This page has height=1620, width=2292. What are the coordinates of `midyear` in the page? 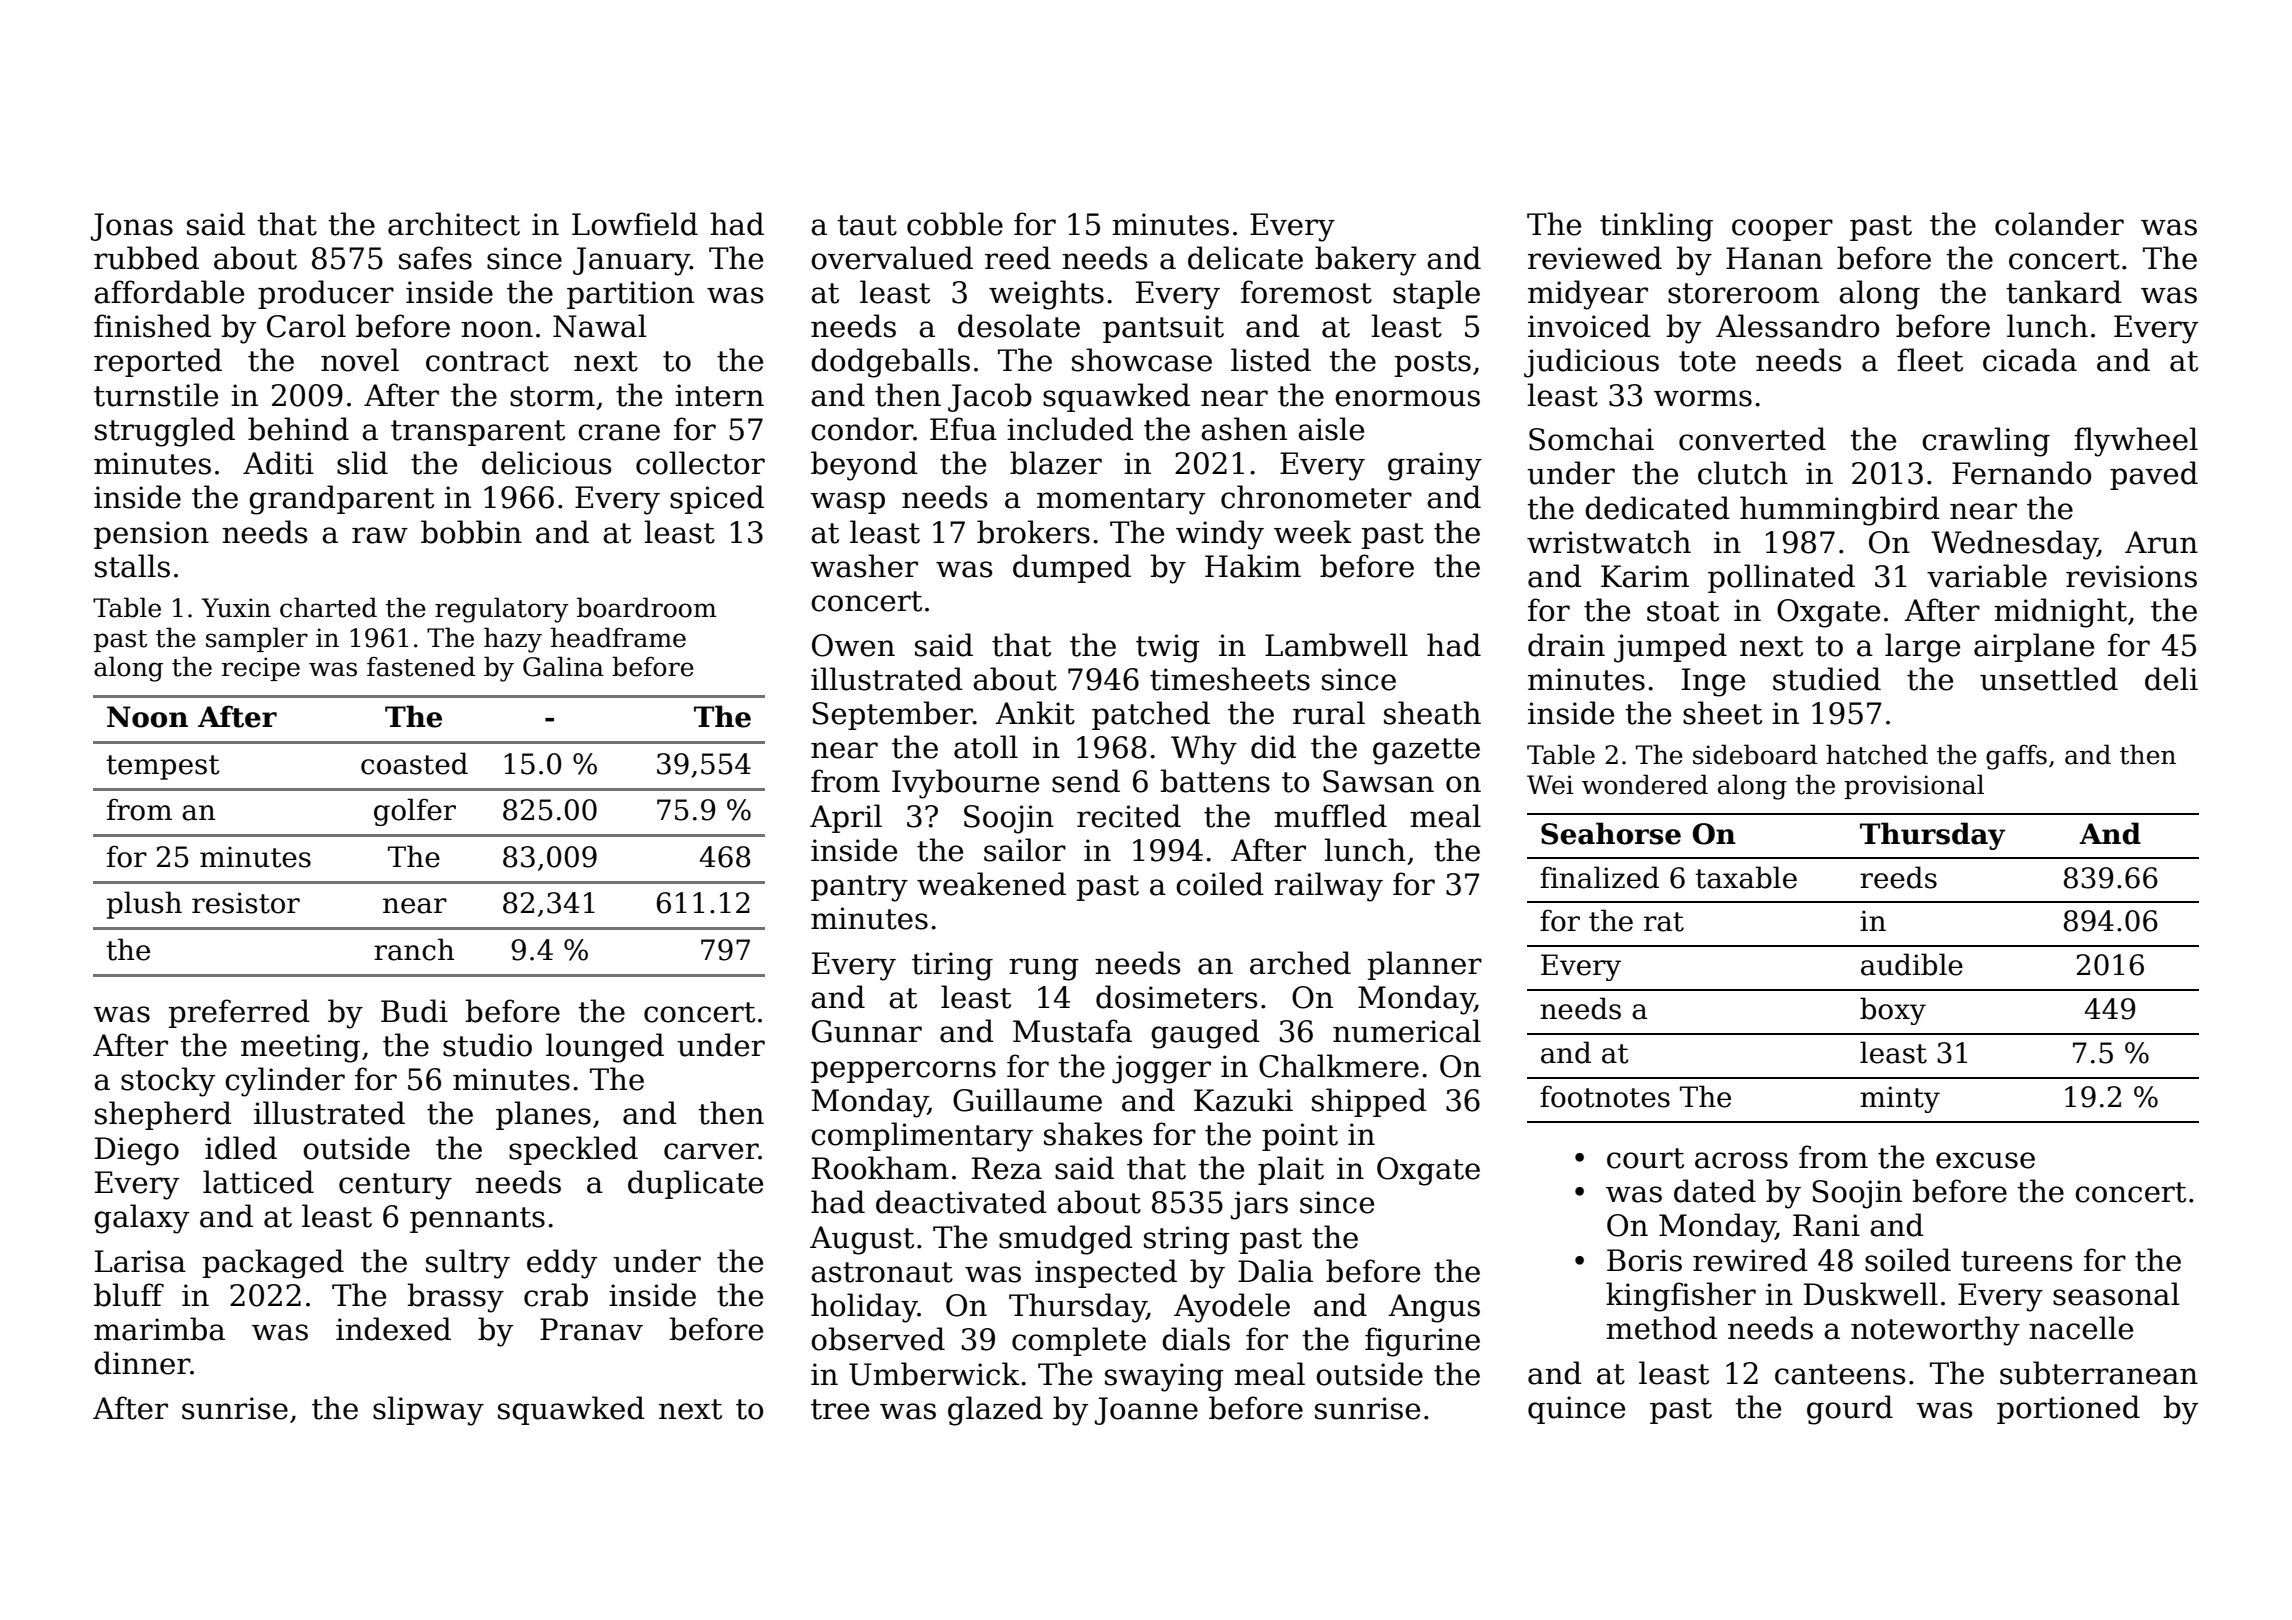 It's located at (1588, 295).
